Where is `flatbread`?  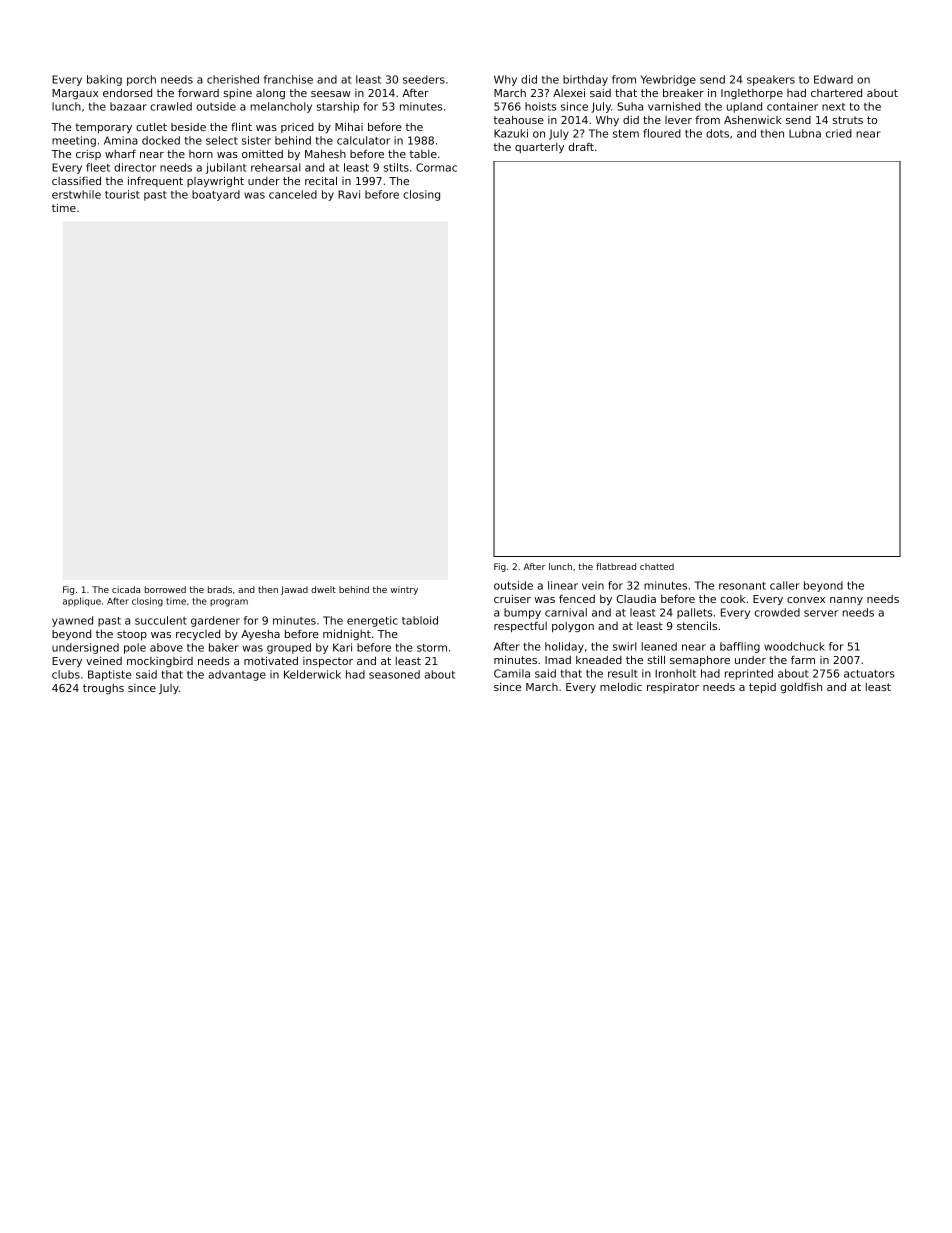
flatbread is located at coordinates (616, 566).
